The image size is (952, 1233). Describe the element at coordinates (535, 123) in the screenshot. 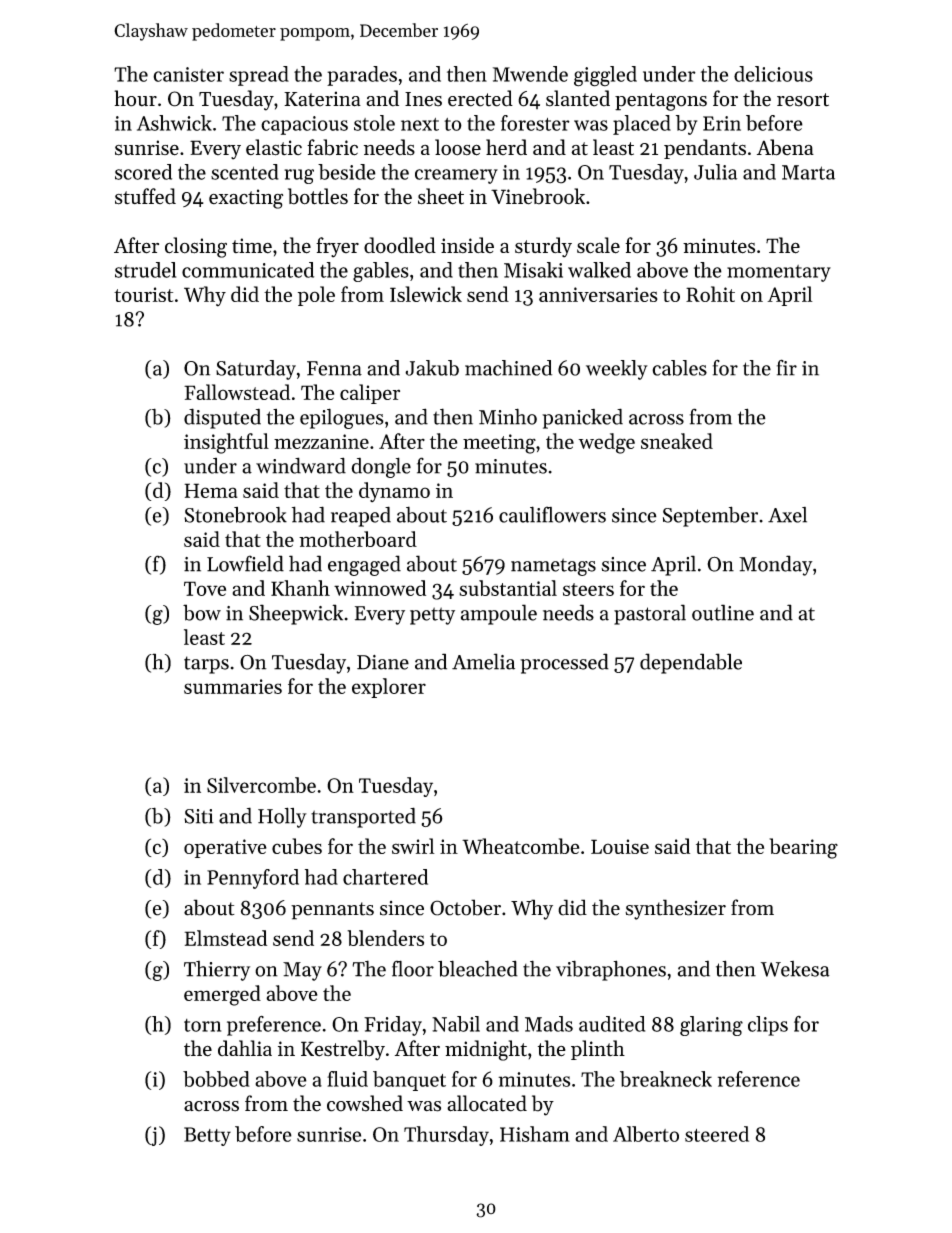

I see `forester` at that location.
